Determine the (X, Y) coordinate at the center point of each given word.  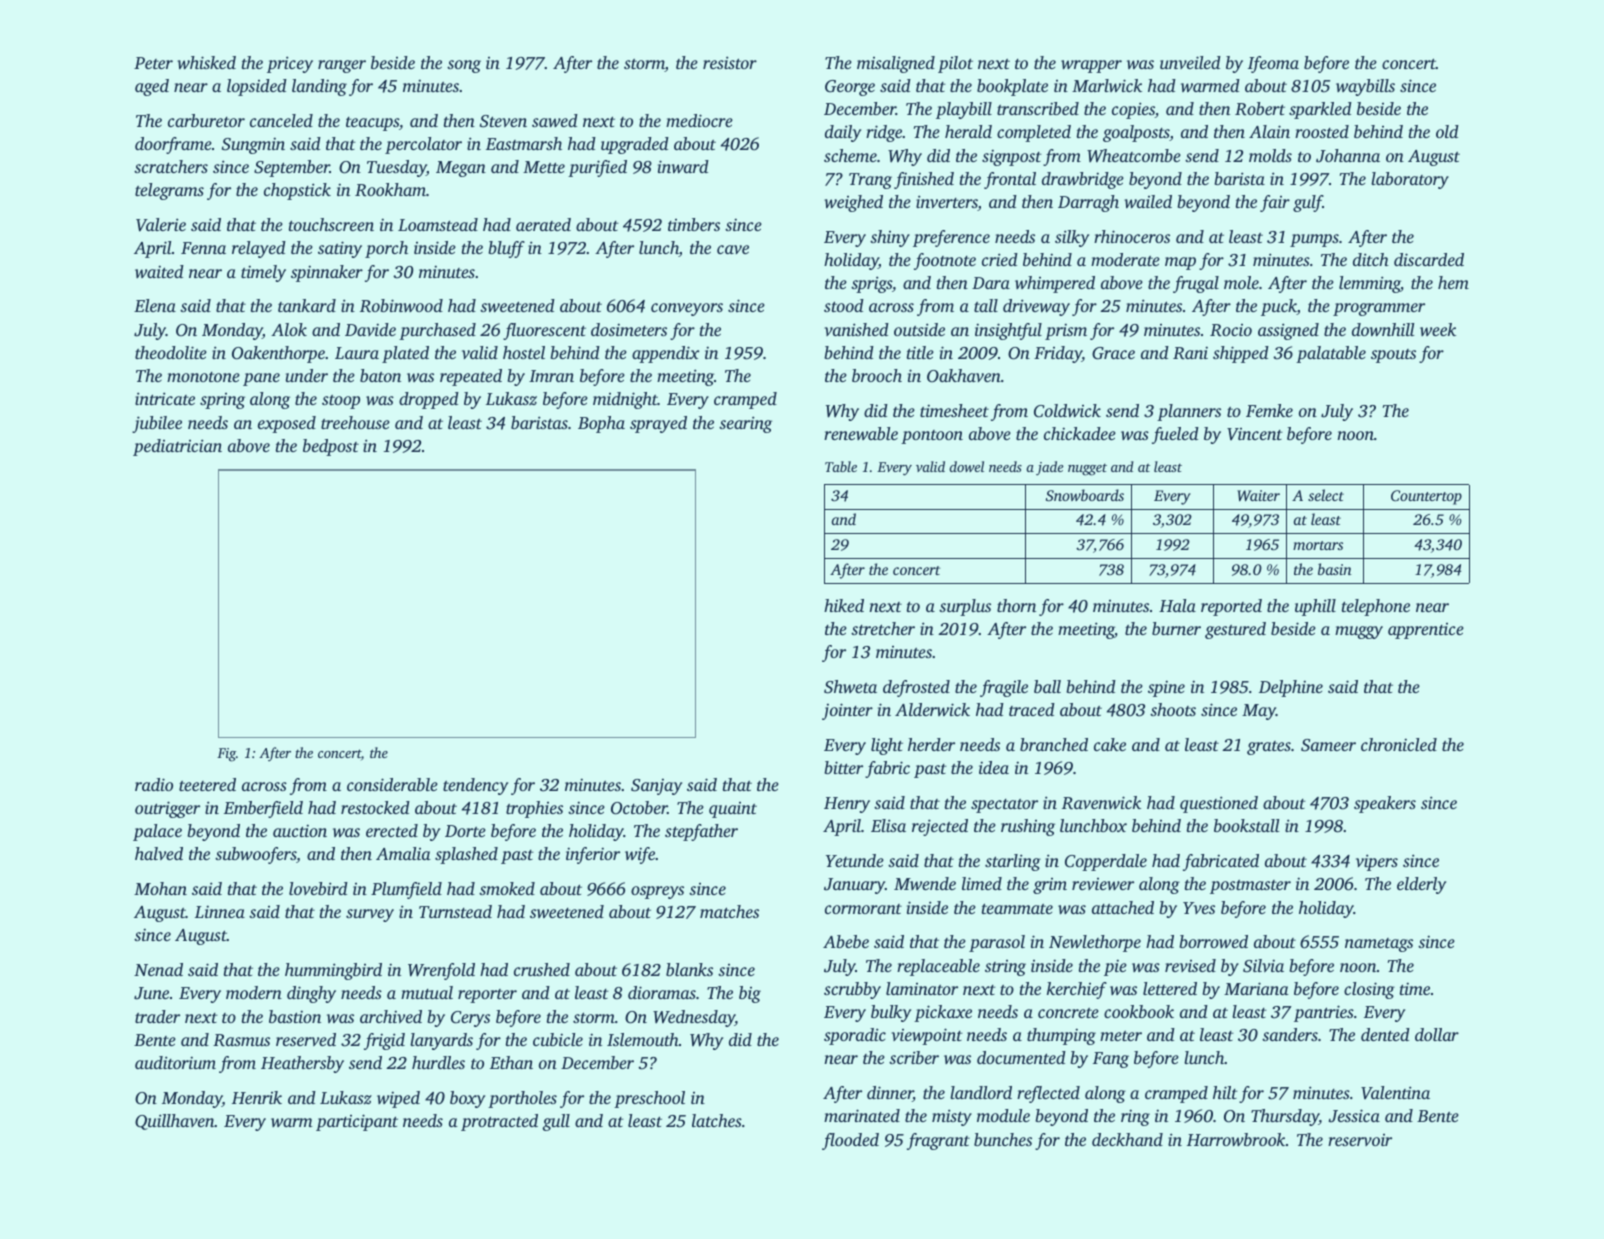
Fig (226, 755)
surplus (965, 607)
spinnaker (327, 273)
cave (733, 249)
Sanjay (656, 786)
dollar (1437, 1034)
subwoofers (255, 855)
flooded (850, 1141)
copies (1133, 110)
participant (357, 1122)
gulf (1308, 203)
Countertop (1426, 497)
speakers (1385, 804)
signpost (1012, 157)
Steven (503, 121)
